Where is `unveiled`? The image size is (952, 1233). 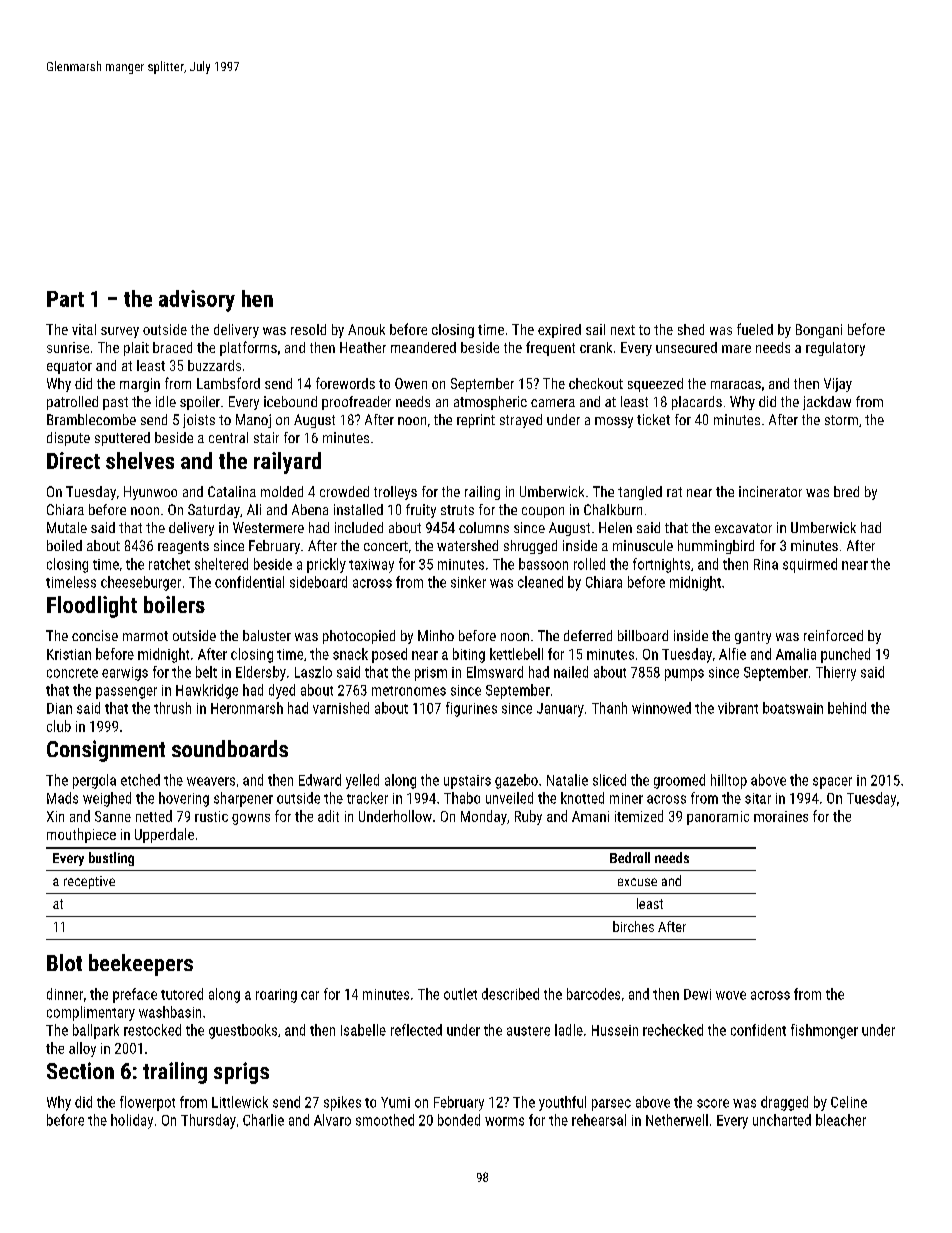 unveiled is located at coordinates (509, 798).
